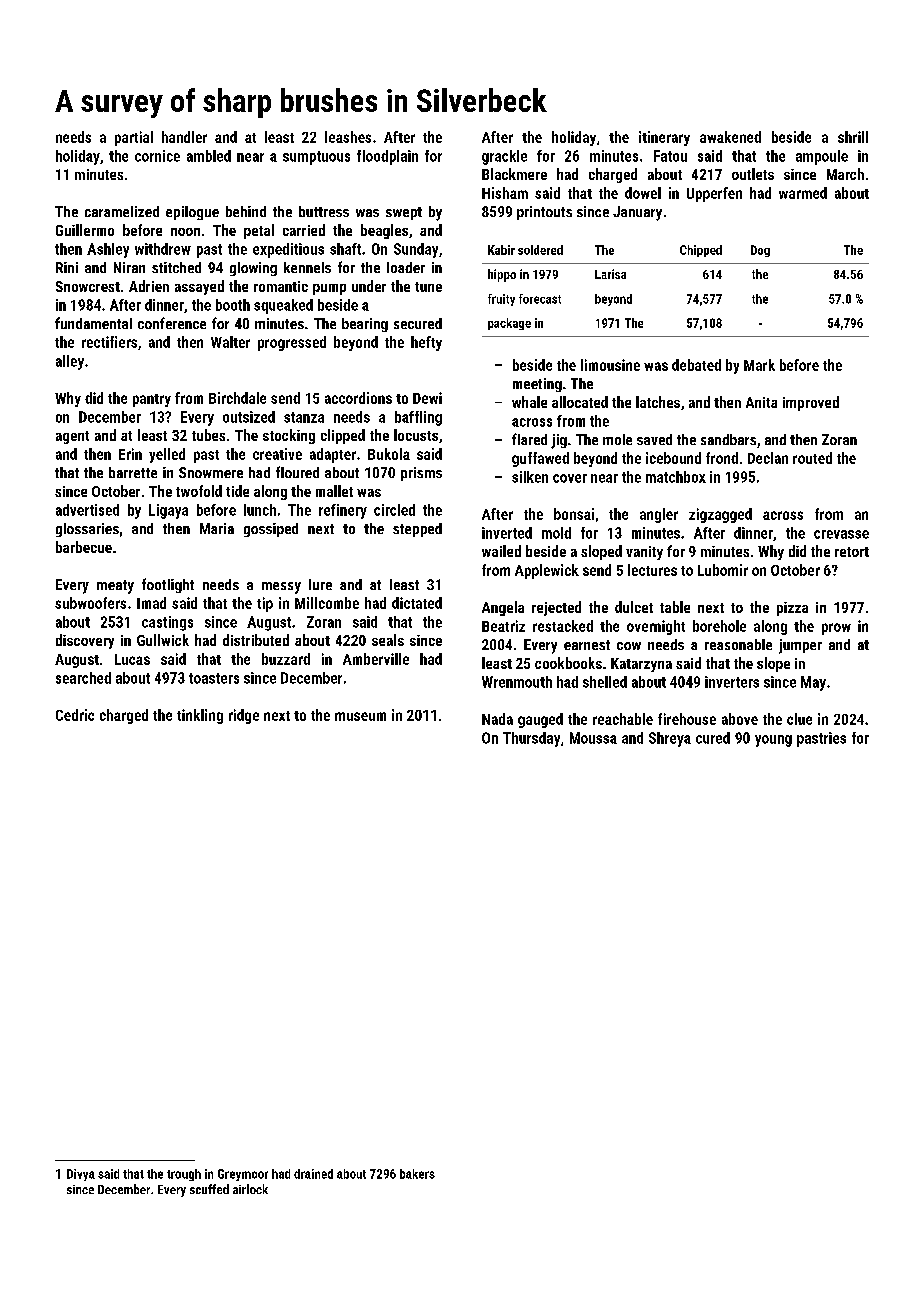  I want to click on borehole, so click(719, 626).
